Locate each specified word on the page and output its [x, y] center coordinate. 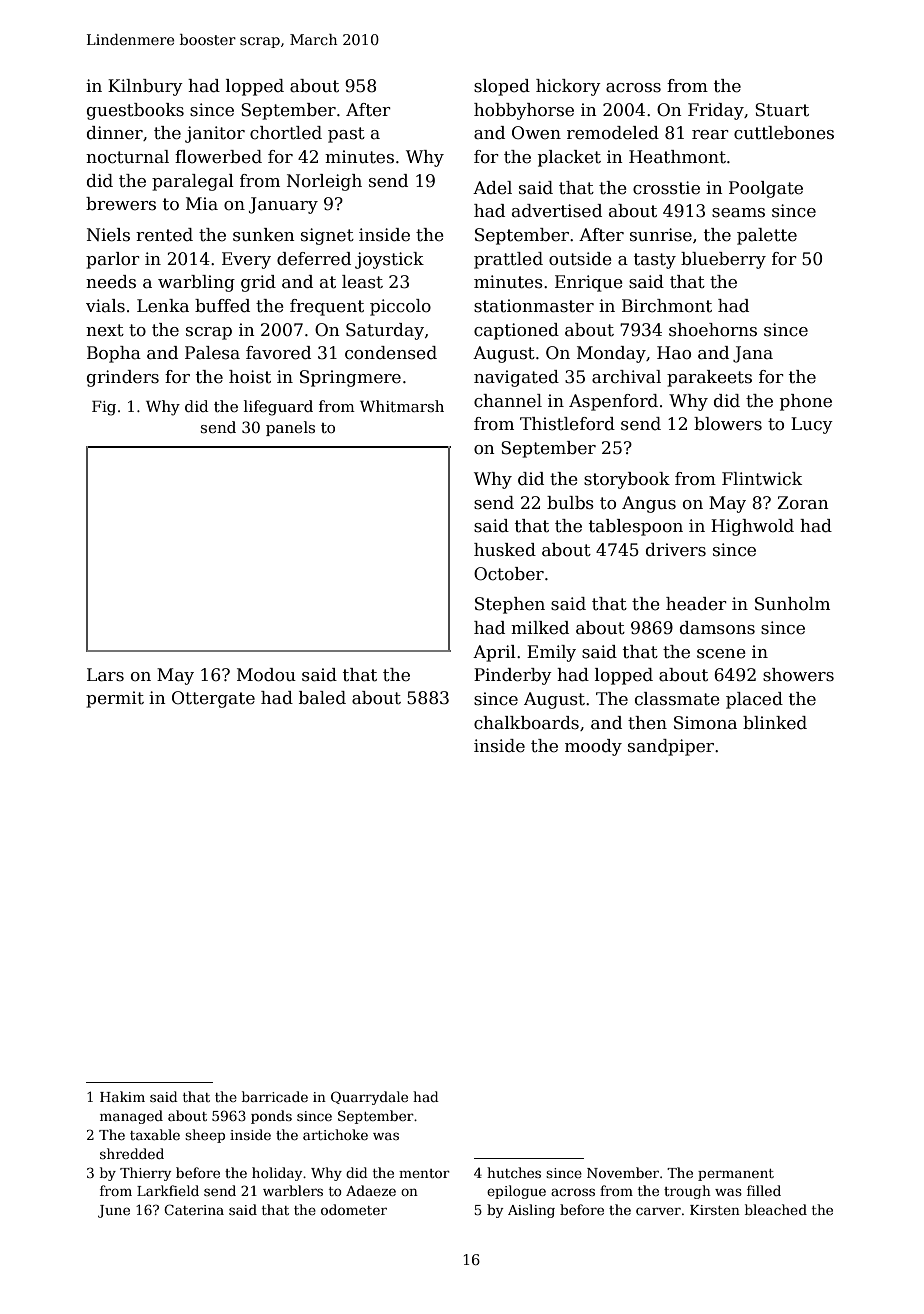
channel [508, 401]
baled [322, 698]
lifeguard [278, 408]
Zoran [802, 503]
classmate [677, 699]
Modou [266, 675]
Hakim [122, 1096]
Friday [716, 111]
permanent [736, 1175]
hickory [568, 87]
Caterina [194, 1209]
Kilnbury [145, 87]
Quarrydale [369, 1098]
